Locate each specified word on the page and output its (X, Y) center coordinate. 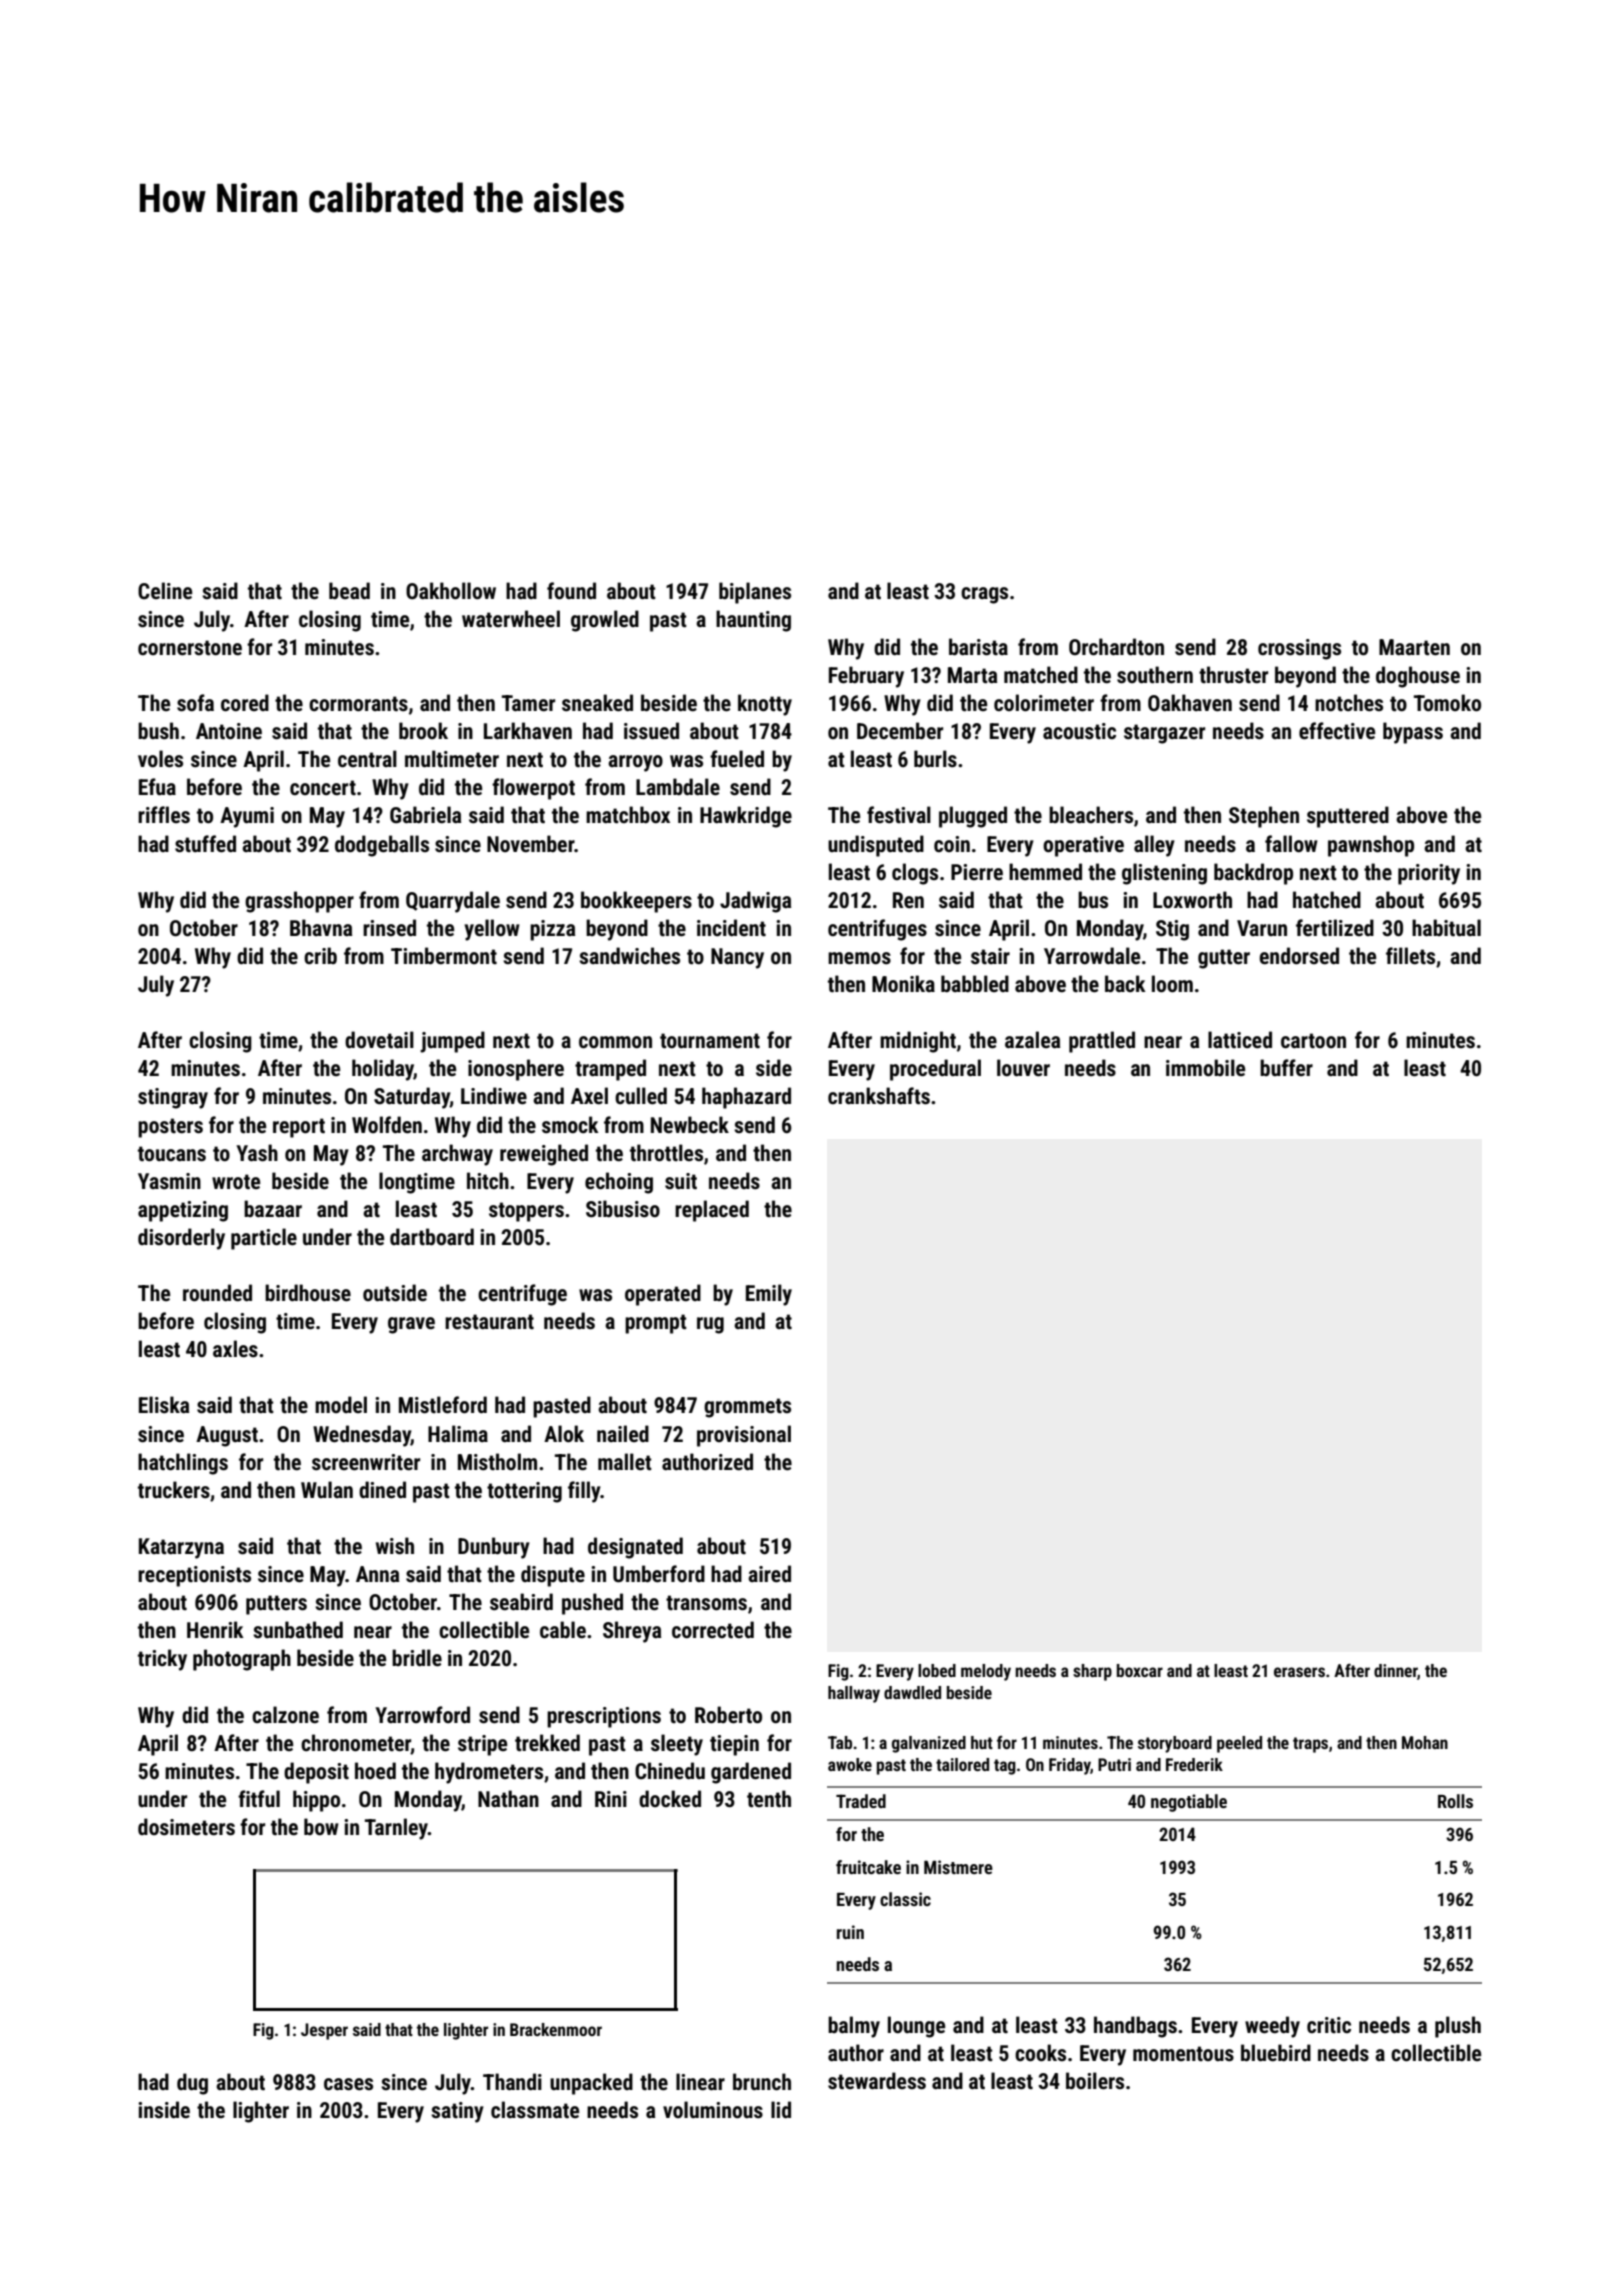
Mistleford (443, 1405)
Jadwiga (755, 902)
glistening (1164, 874)
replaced (712, 1211)
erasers (1299, 1672)
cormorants (358, 704)
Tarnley (396, 1829)
